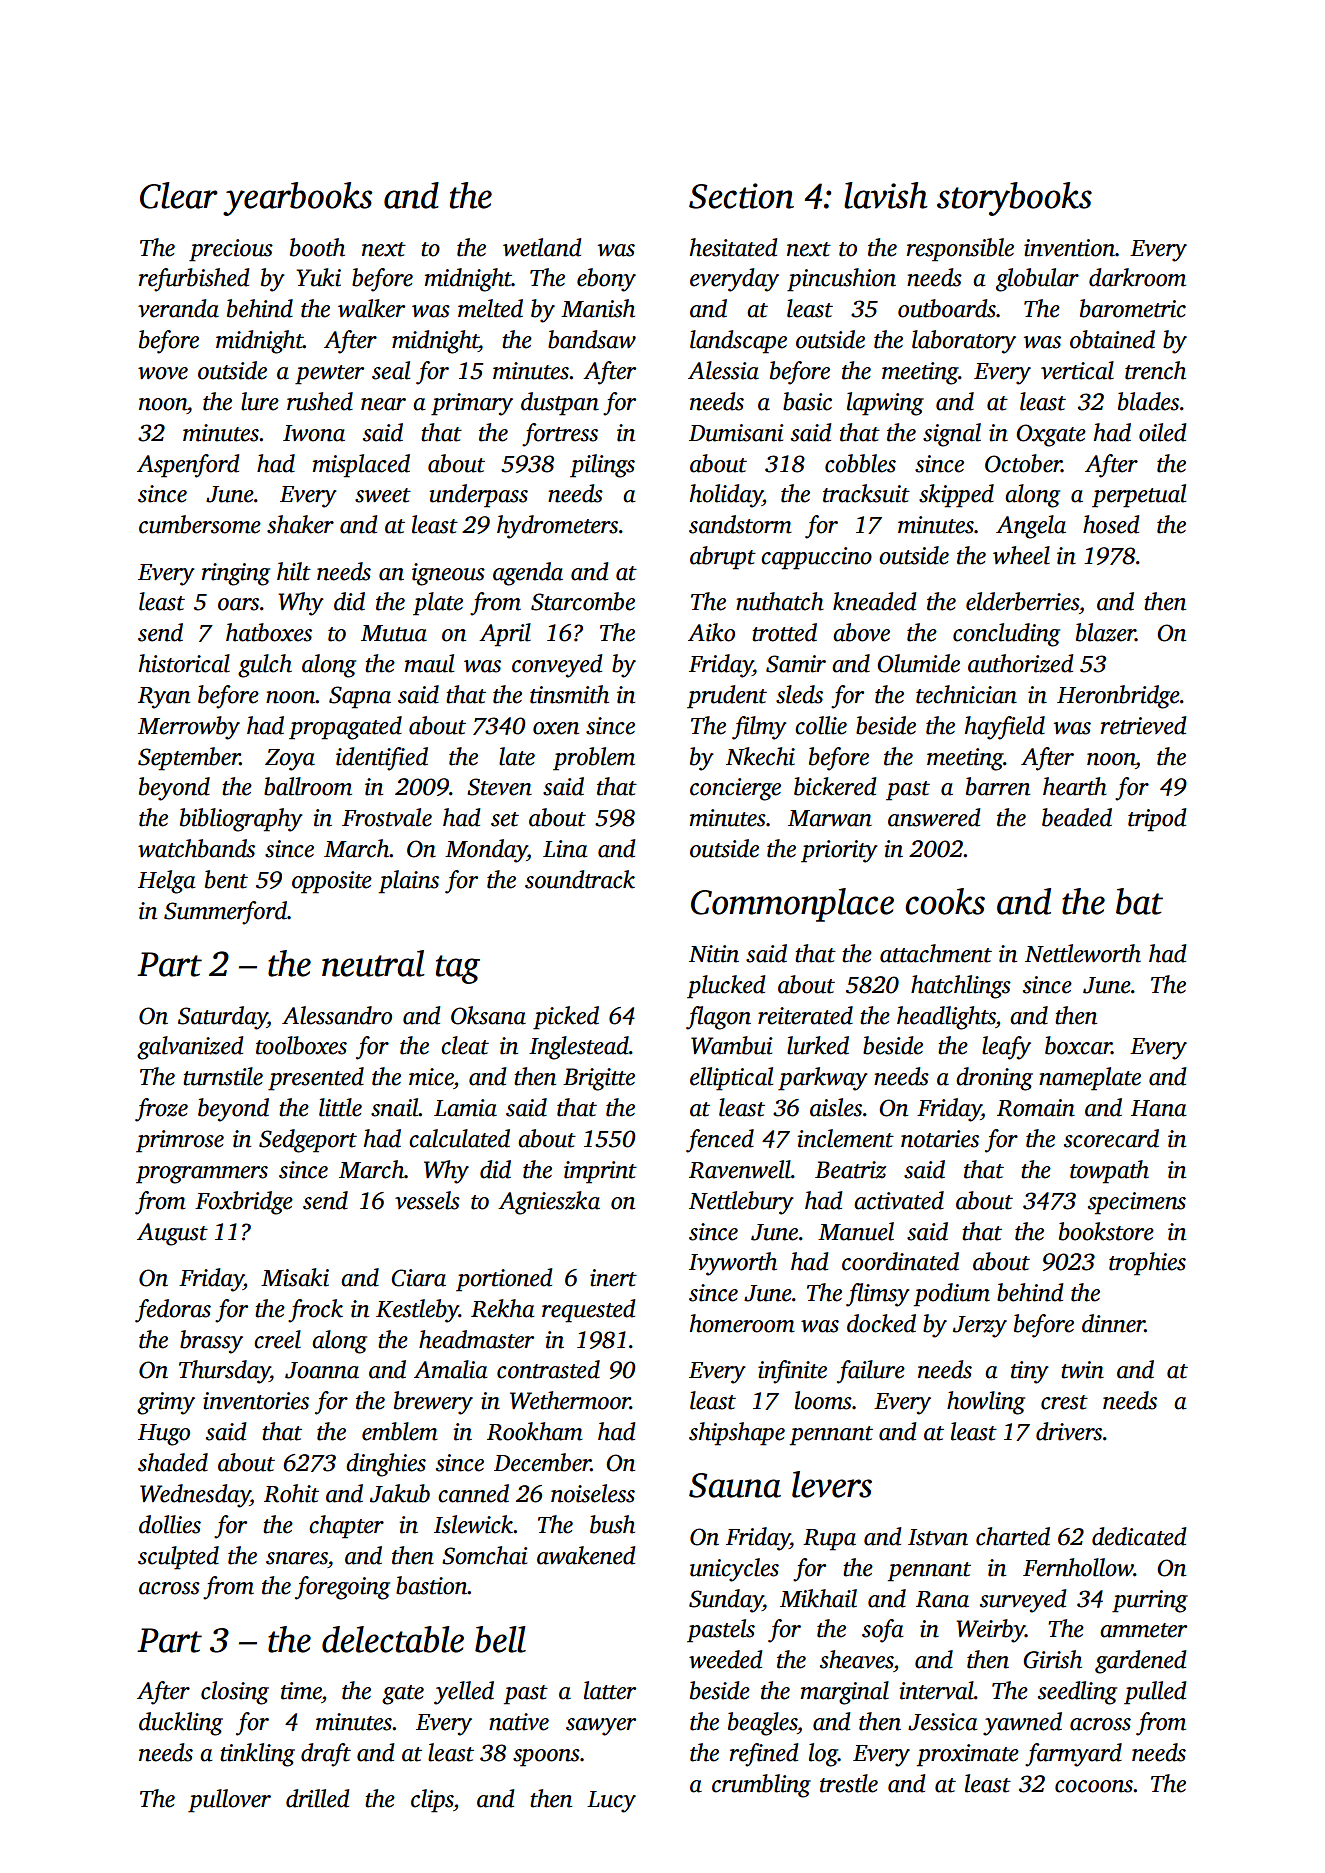  I want to click on cooks, so click(945, 901).
